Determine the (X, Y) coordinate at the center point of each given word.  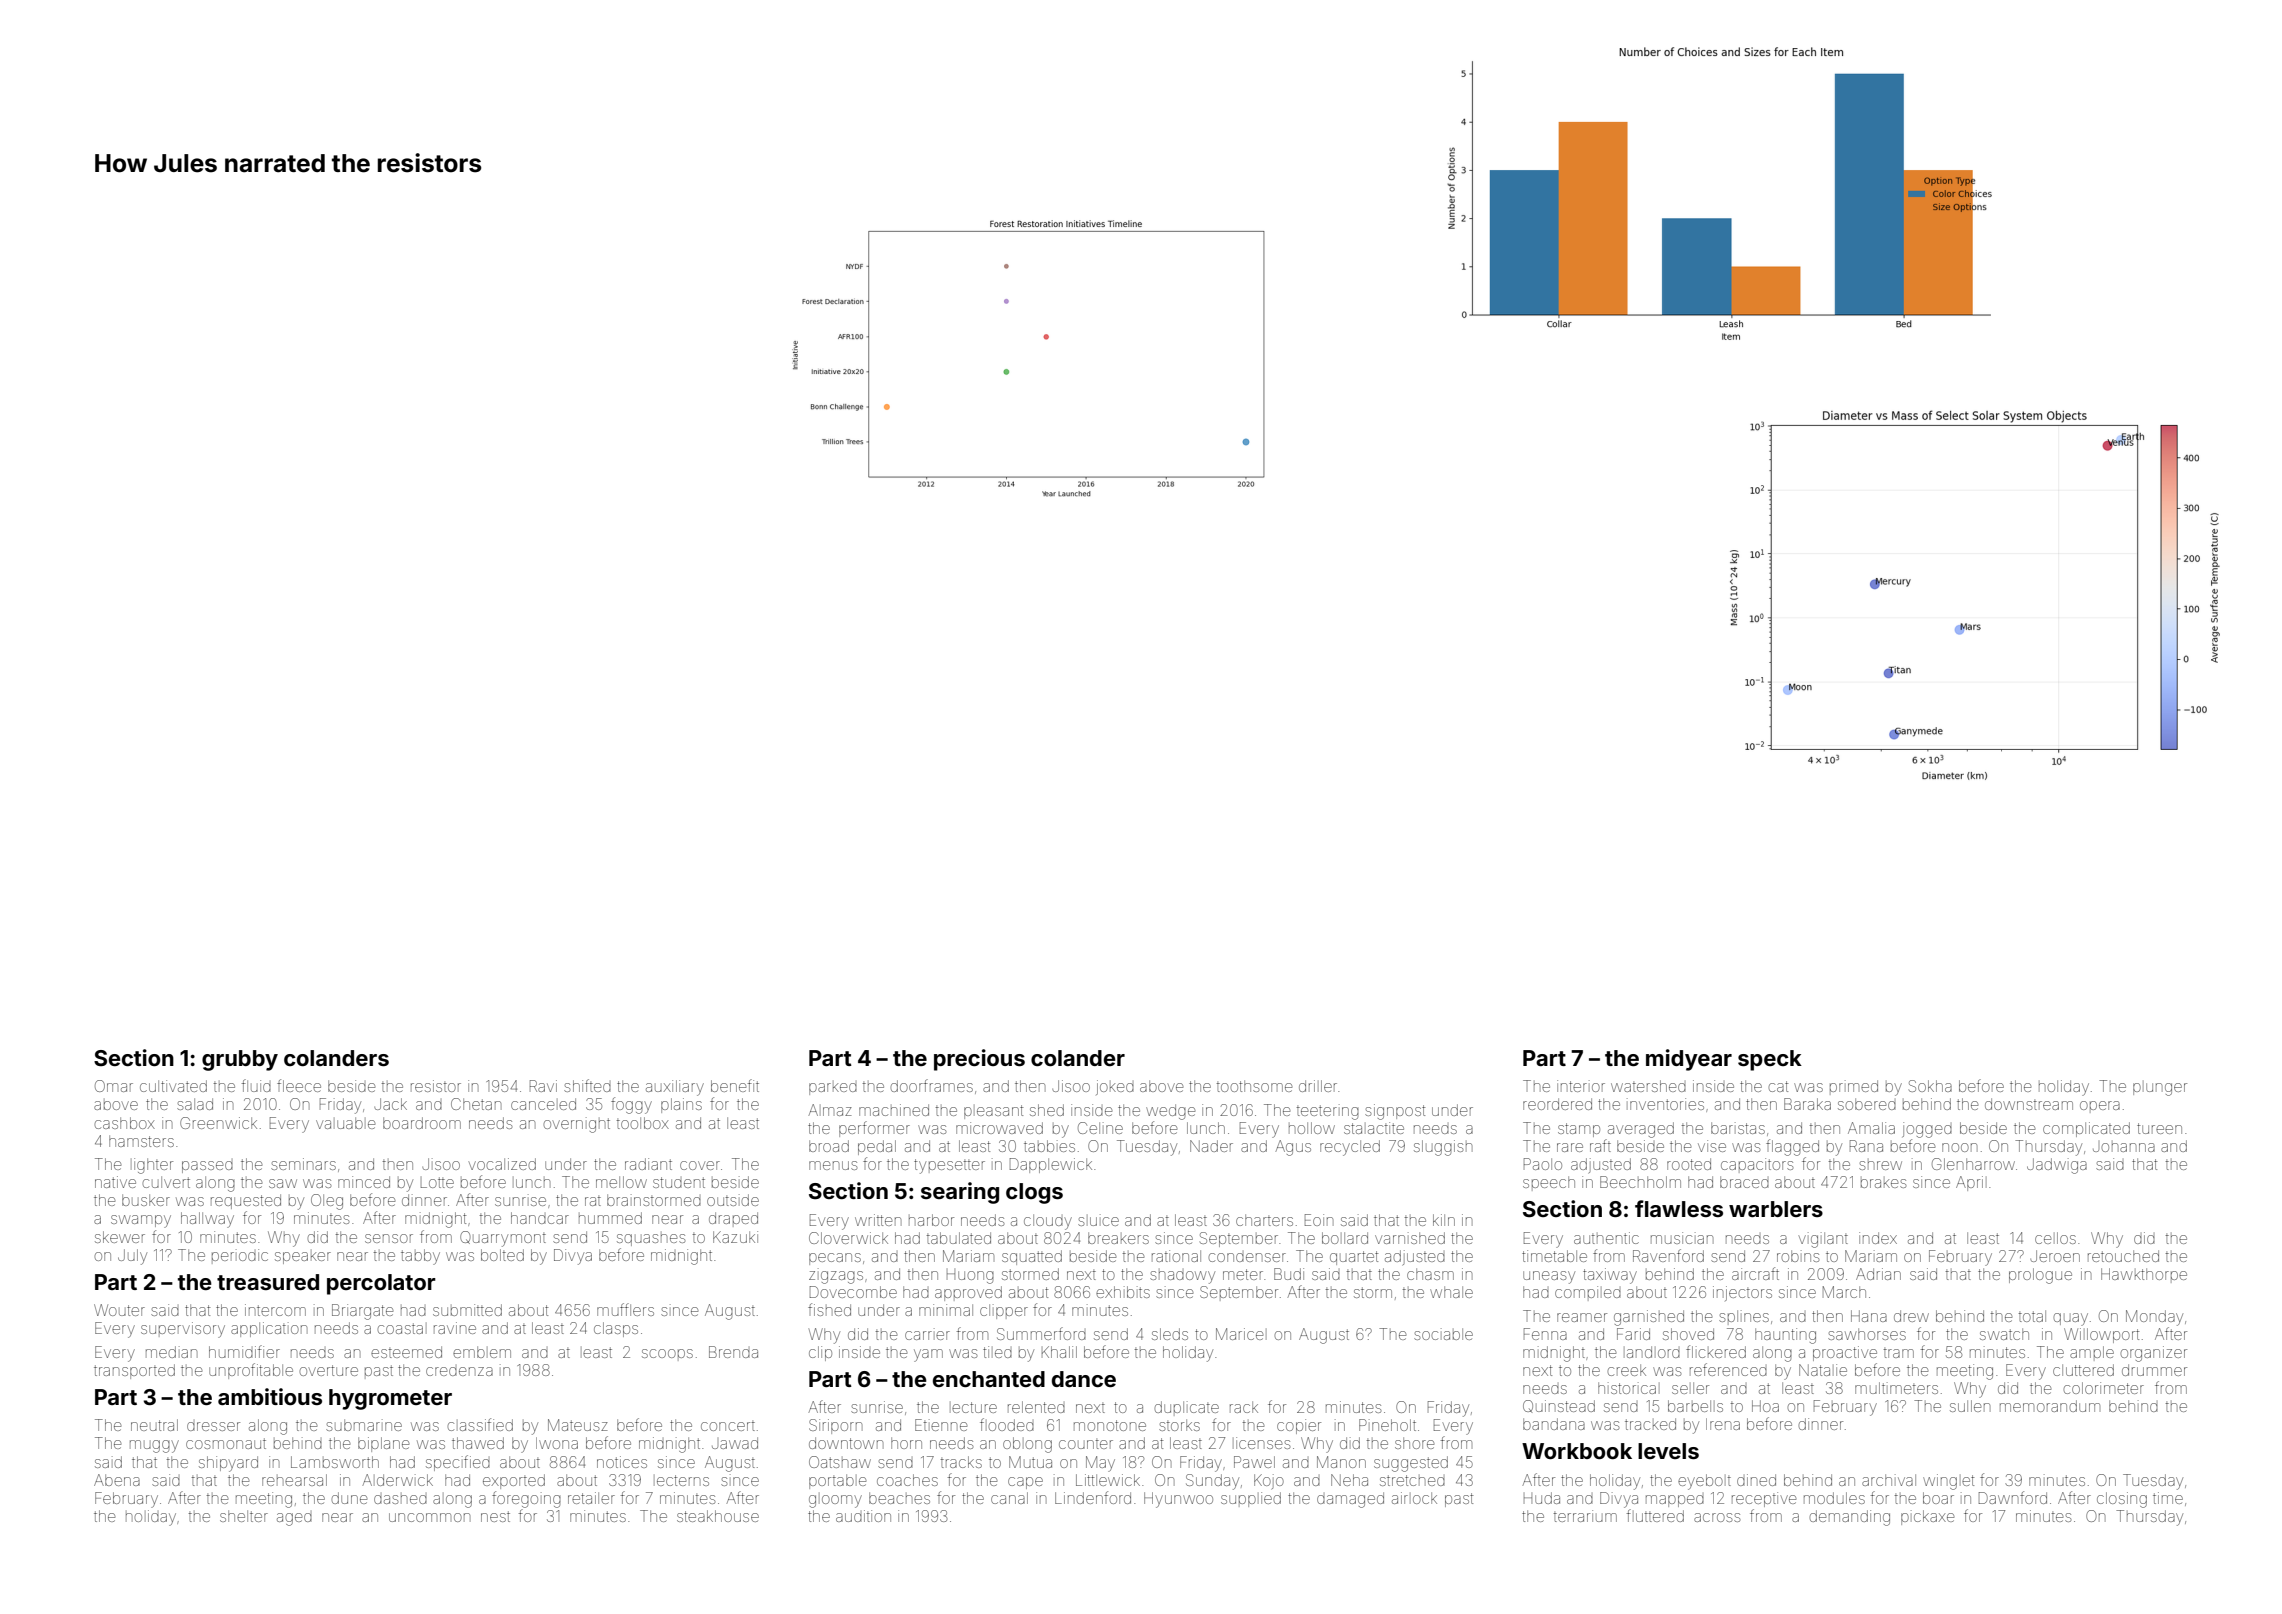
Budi (1289, 1274)
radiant (648, 1164)
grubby (240, 1060)
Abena (117, 1480)
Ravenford (1668, 1255)
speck (1770, 1060)
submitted (467, 1310)
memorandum (2050, 1406)
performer (874, 1129)
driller (1318, 1086)
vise (1712, 1146)
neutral (154, 1425)
